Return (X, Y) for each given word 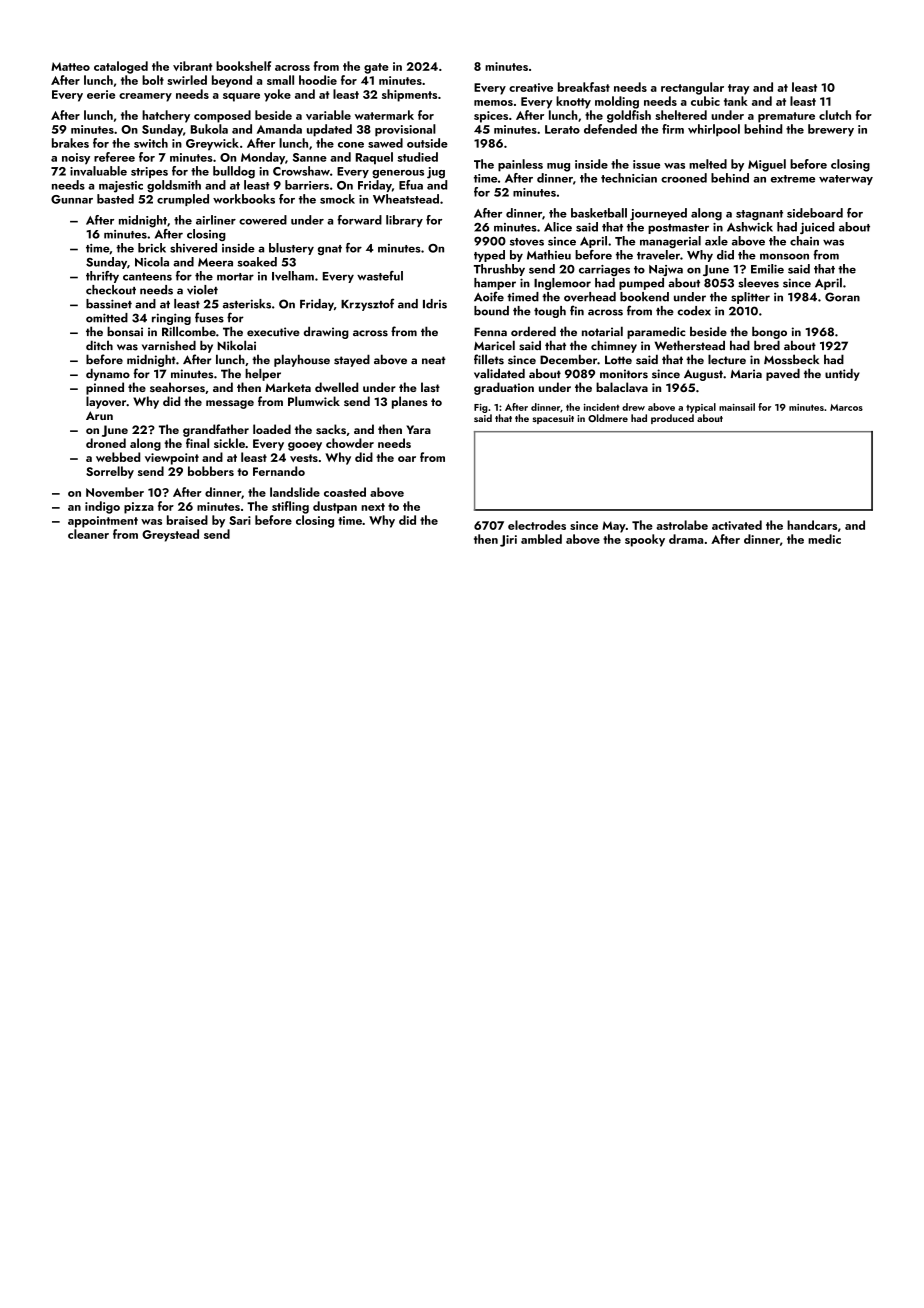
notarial (602, 331)
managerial (670, 242)
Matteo (70, 66)
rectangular (692, 88)
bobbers (211, 471)
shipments (409, 95)
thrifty (102, 277)
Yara (418, 429)
